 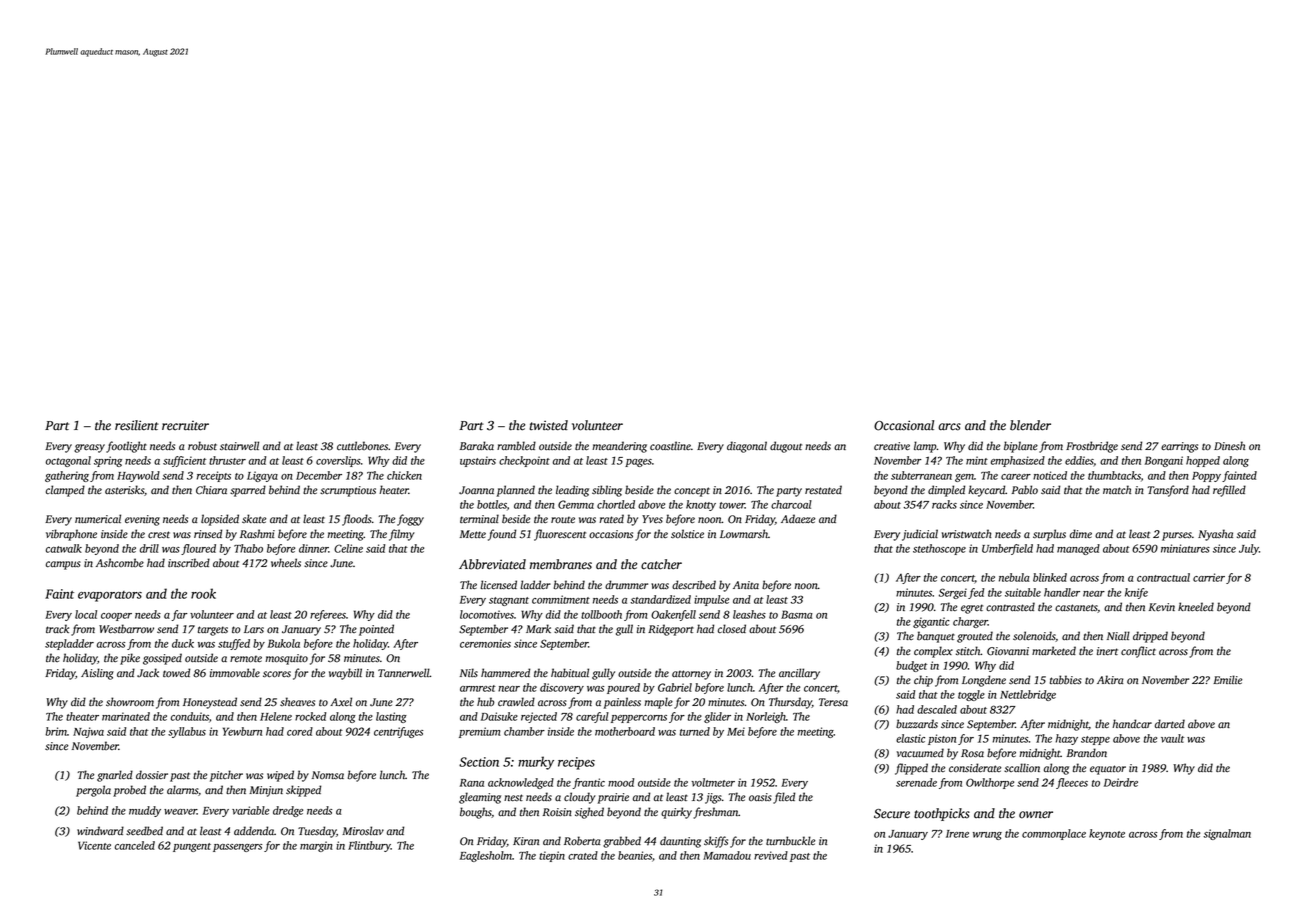 What do you see at coordinates (1078, 549) in the screenshot?
I see `managed` at bounding box center [1078, 549].
